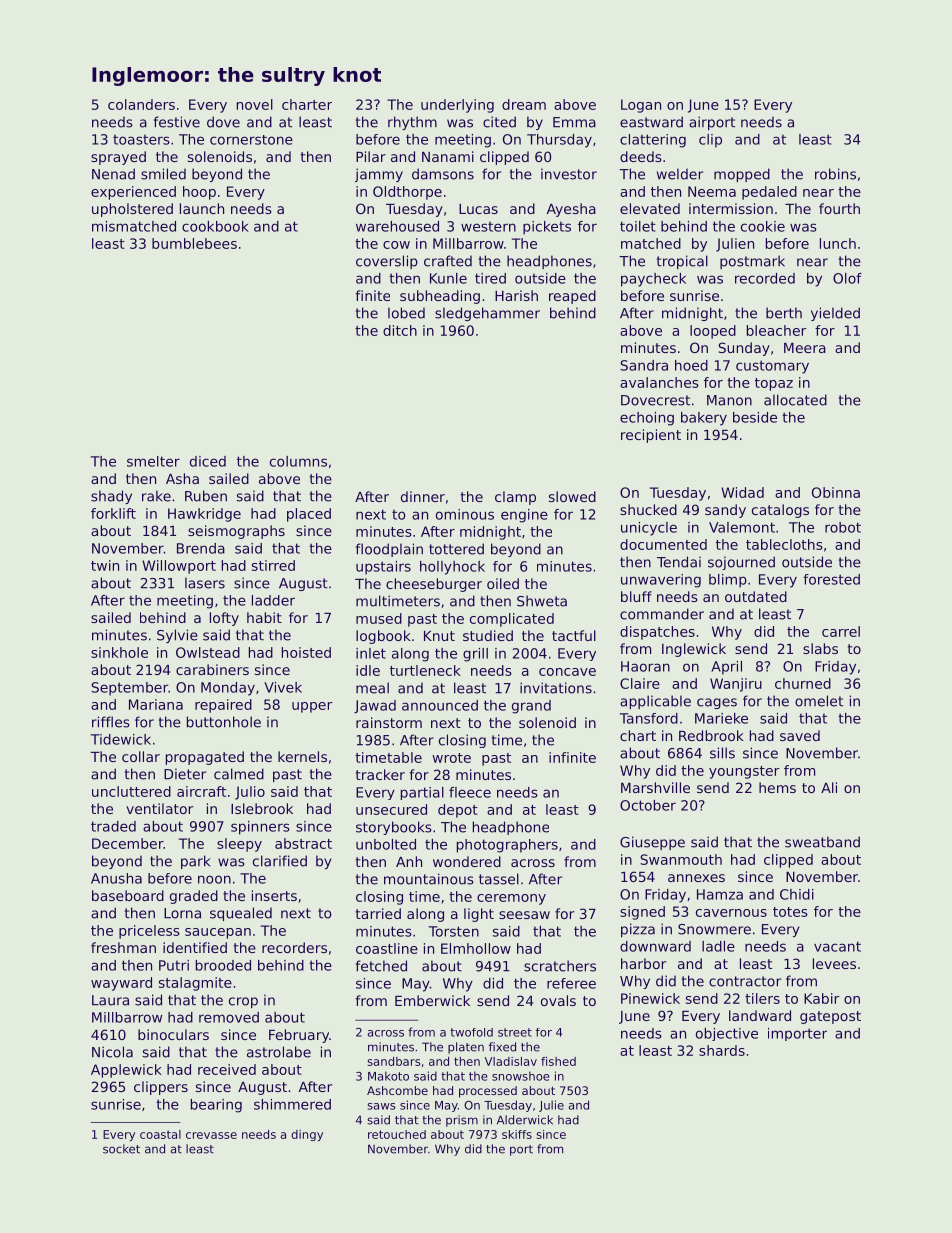  What do you see at coordinates (841, 631) in the document?
I see `carrel` at bounding box center [841, 631].
